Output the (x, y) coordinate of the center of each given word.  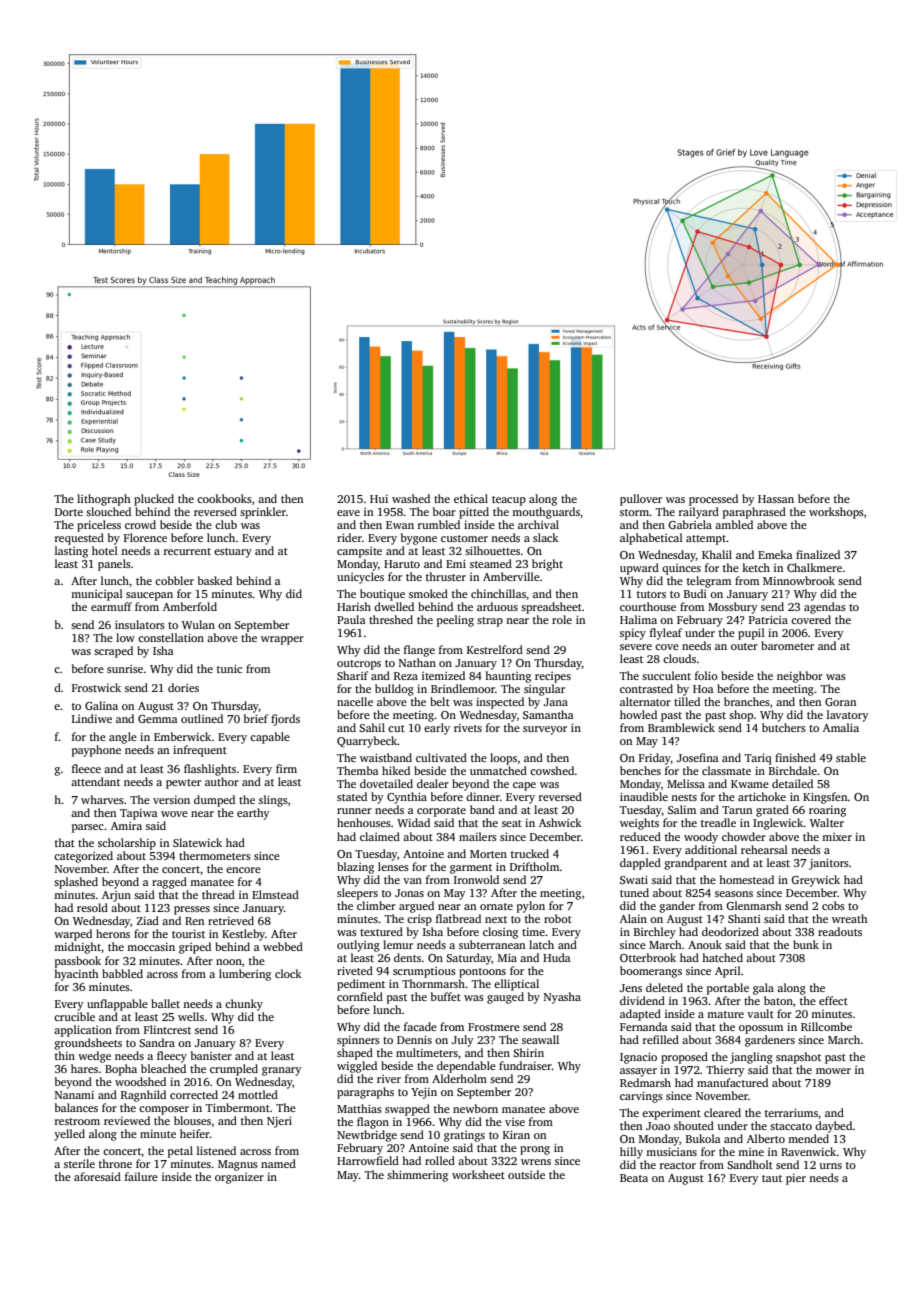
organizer (239, 1178)
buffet (446, 996)
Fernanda (644, 1026)
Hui (379, 499)
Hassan (776, 499)
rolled (440, 1160)
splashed (76, 883)
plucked (154, 500)
